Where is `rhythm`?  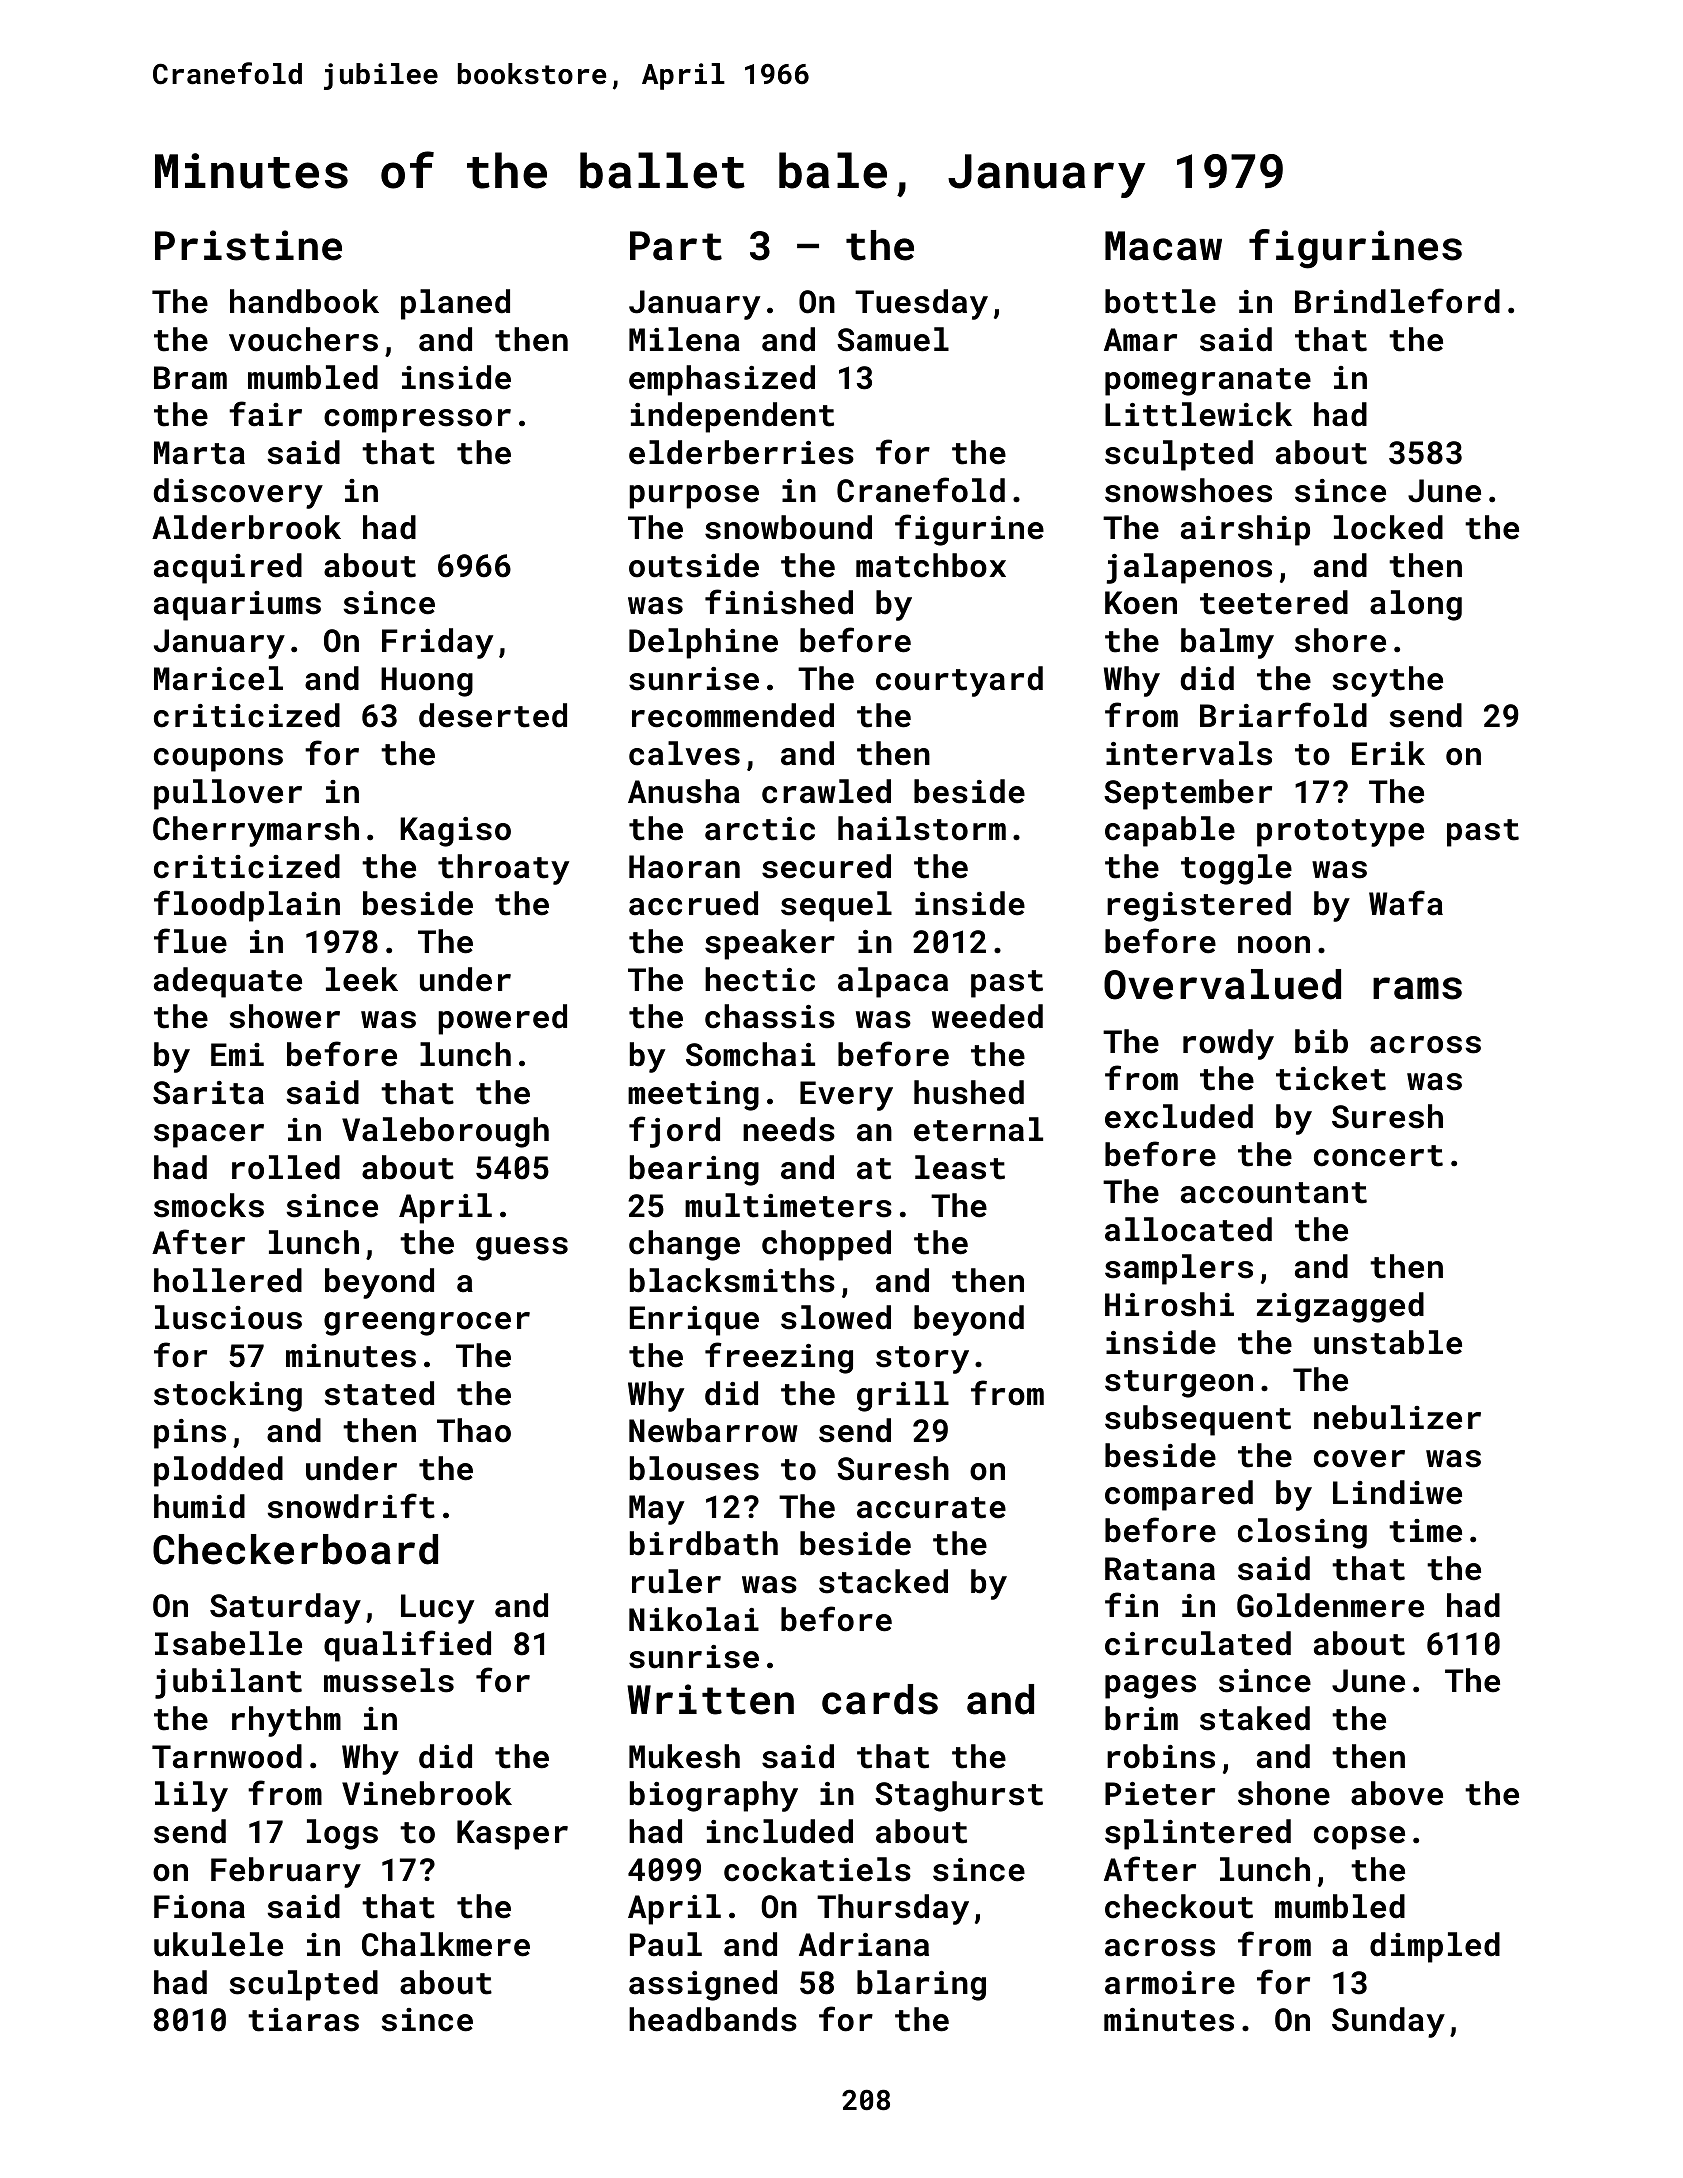 rhythm is located at coordinates (286, 1721).
